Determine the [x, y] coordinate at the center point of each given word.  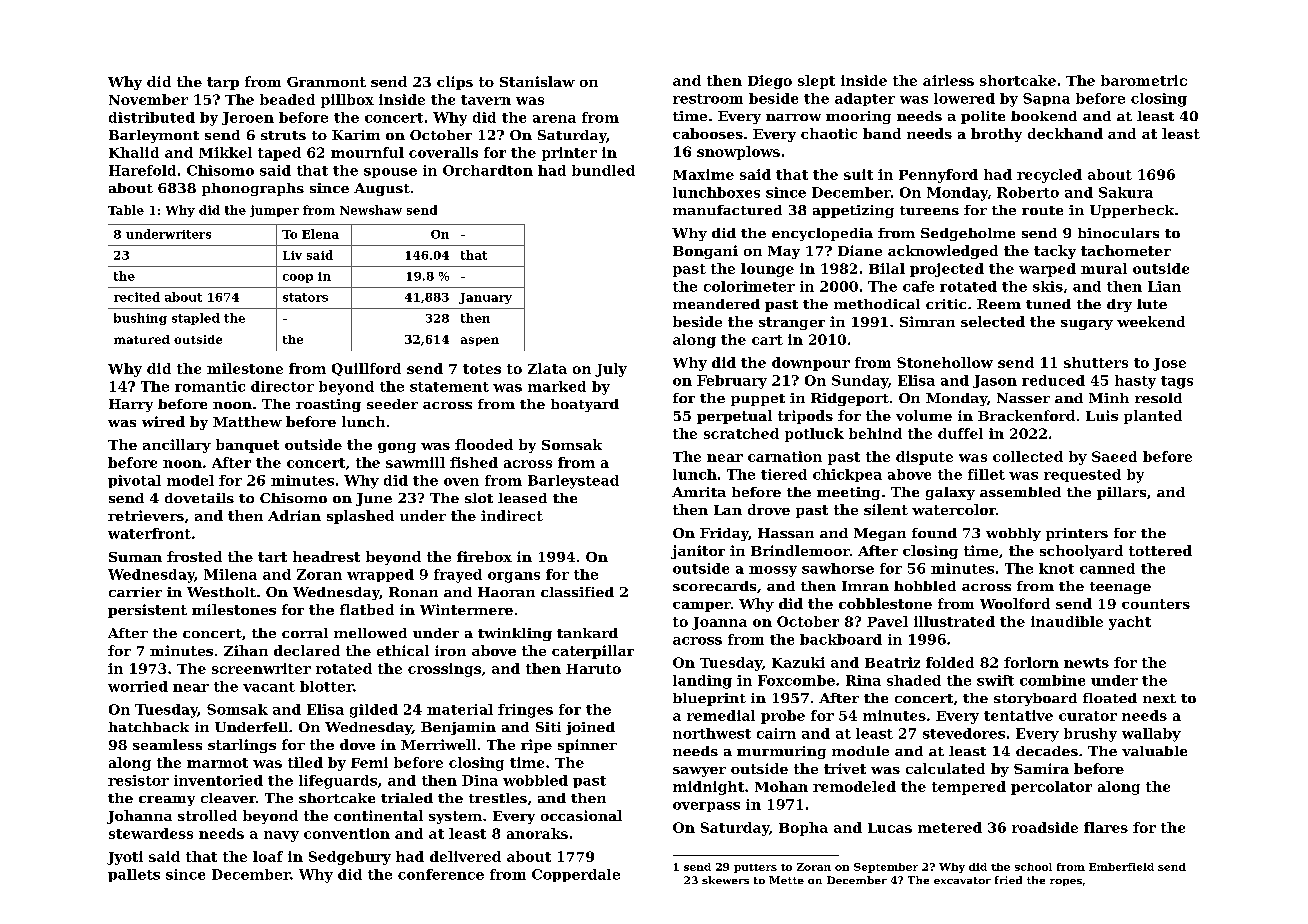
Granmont [326, 82]
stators [305, 297]
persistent [147, 611]
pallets [134, 875]
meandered [716, 304]
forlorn [1031, 662]
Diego [770, 82]
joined [590, 728]
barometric [1144, 80]
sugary [1087, 325]
